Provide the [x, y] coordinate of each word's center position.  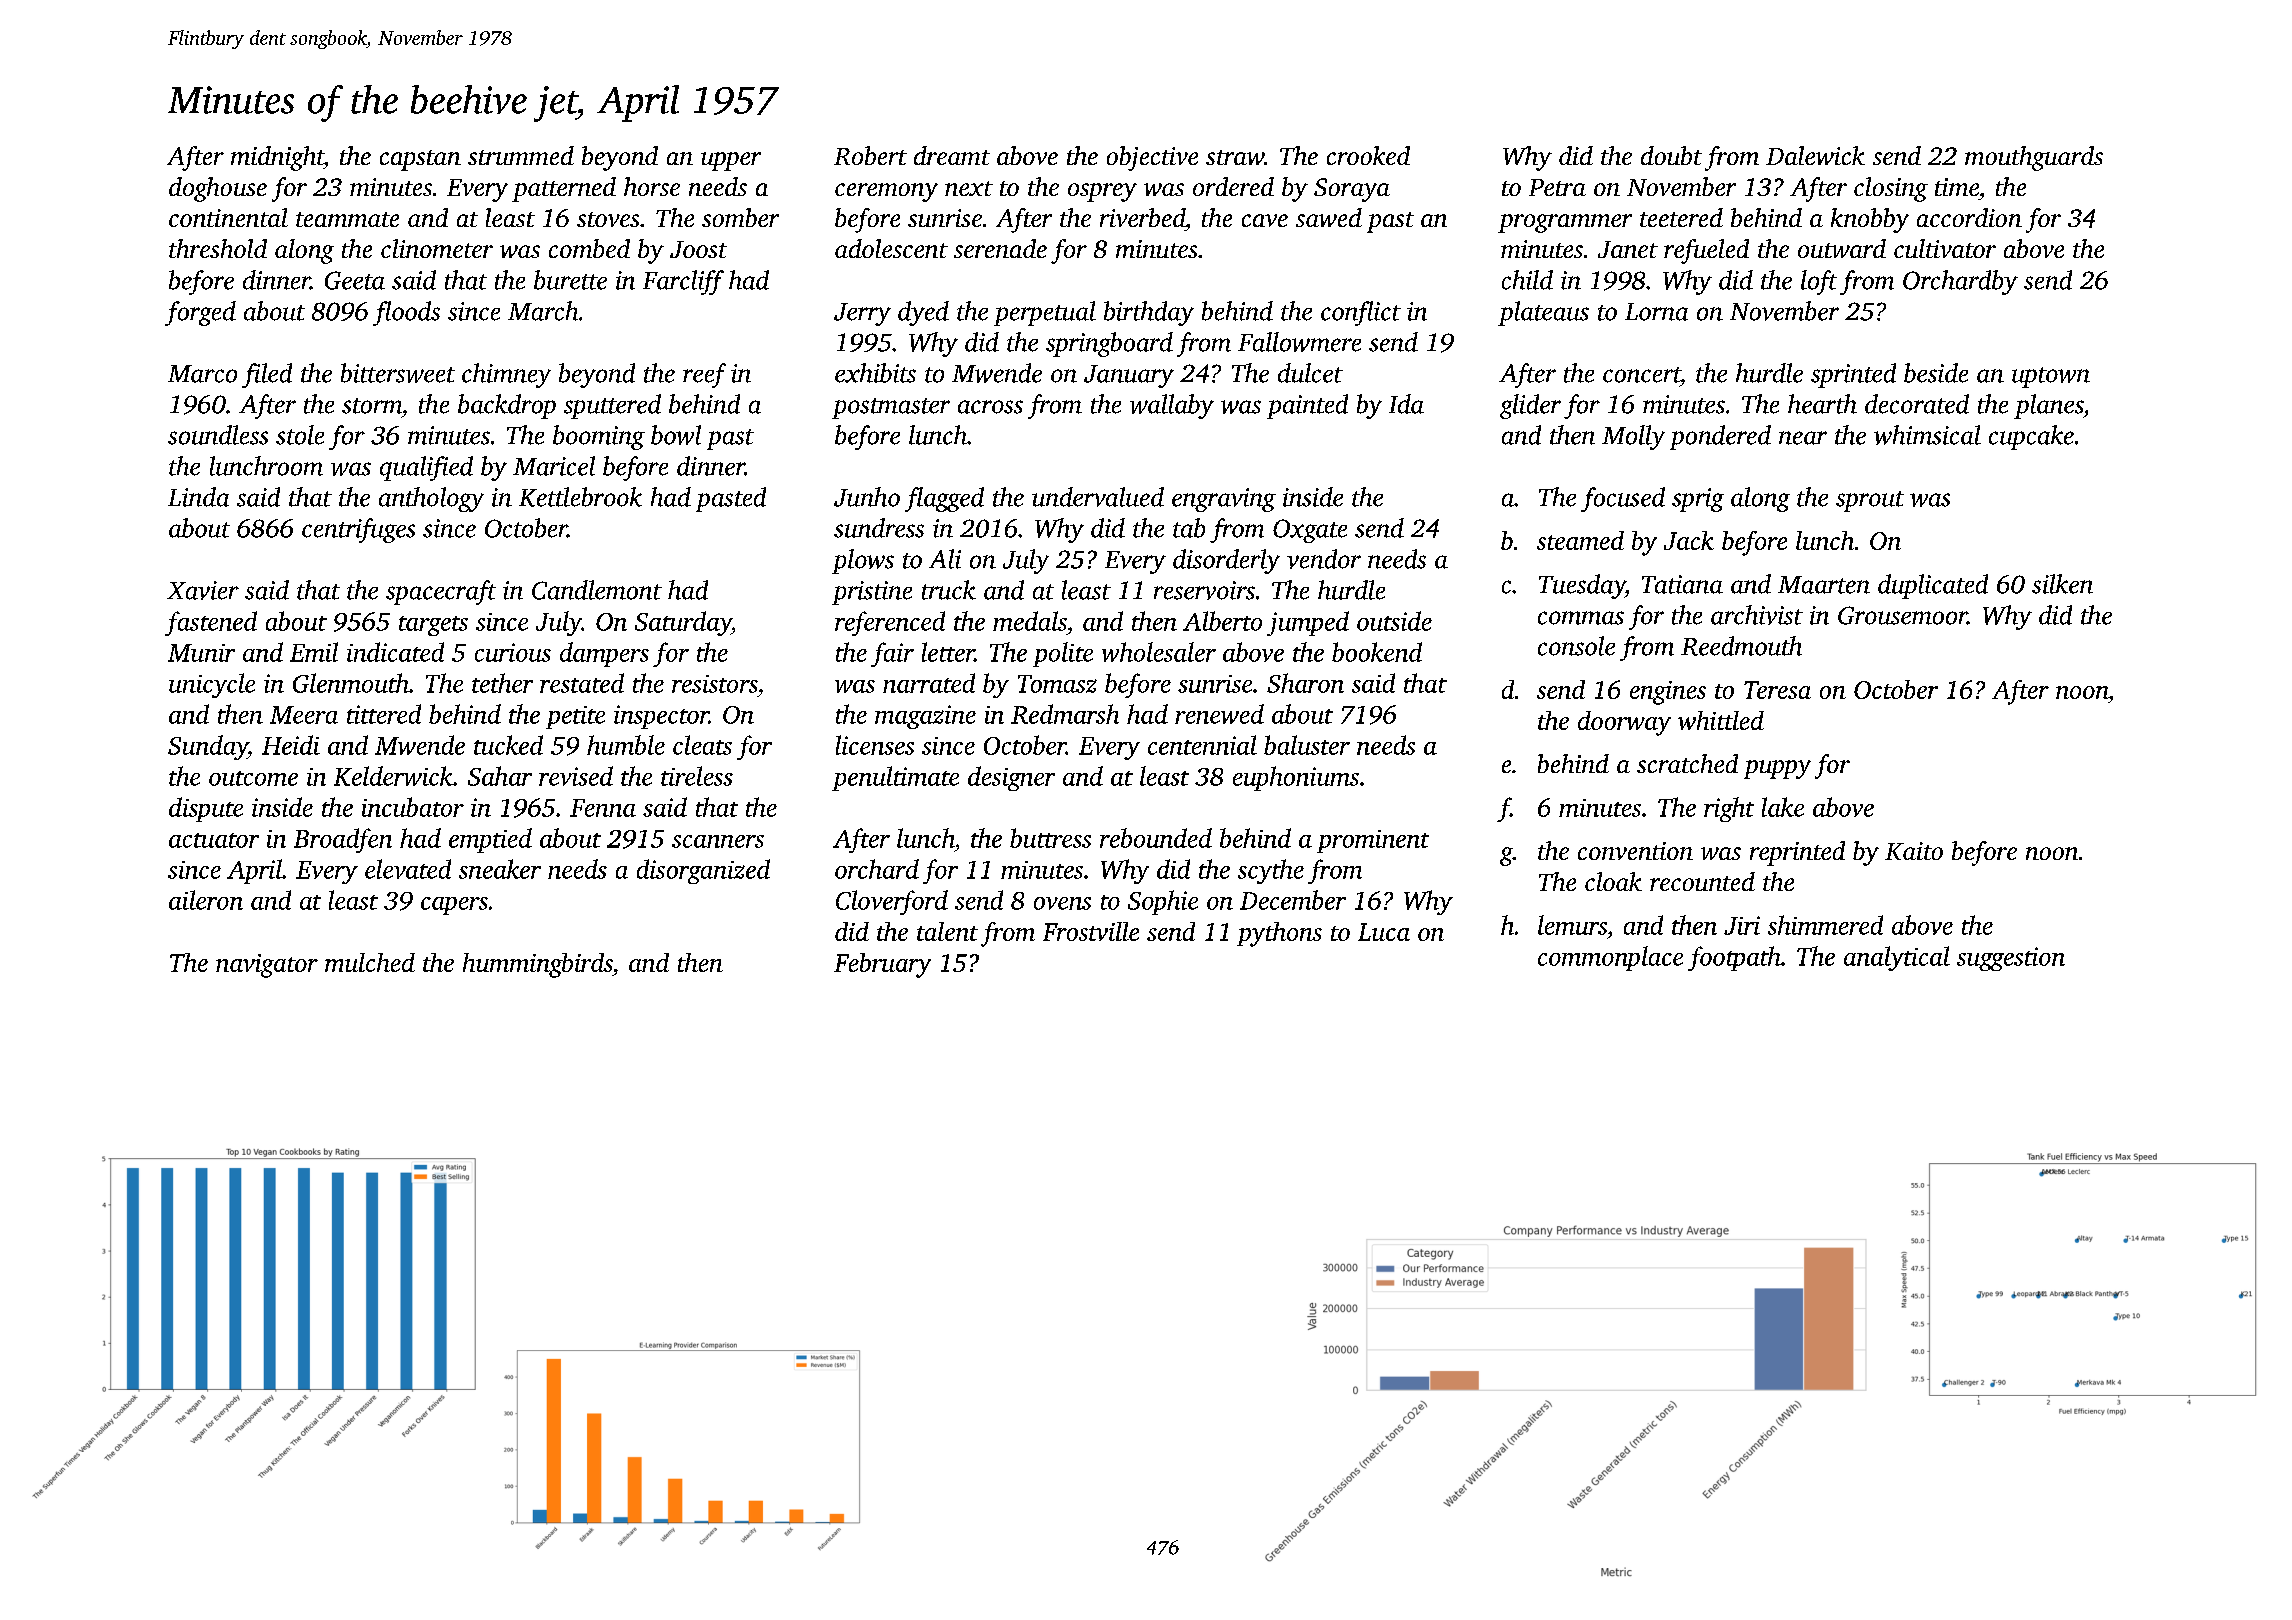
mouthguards [2034, 158]
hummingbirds [538, 965]
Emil [314, 652]
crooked [1368, 155]
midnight [277, 158]
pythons [1279, 934]
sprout [1870, 501]
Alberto [1222, 621]
